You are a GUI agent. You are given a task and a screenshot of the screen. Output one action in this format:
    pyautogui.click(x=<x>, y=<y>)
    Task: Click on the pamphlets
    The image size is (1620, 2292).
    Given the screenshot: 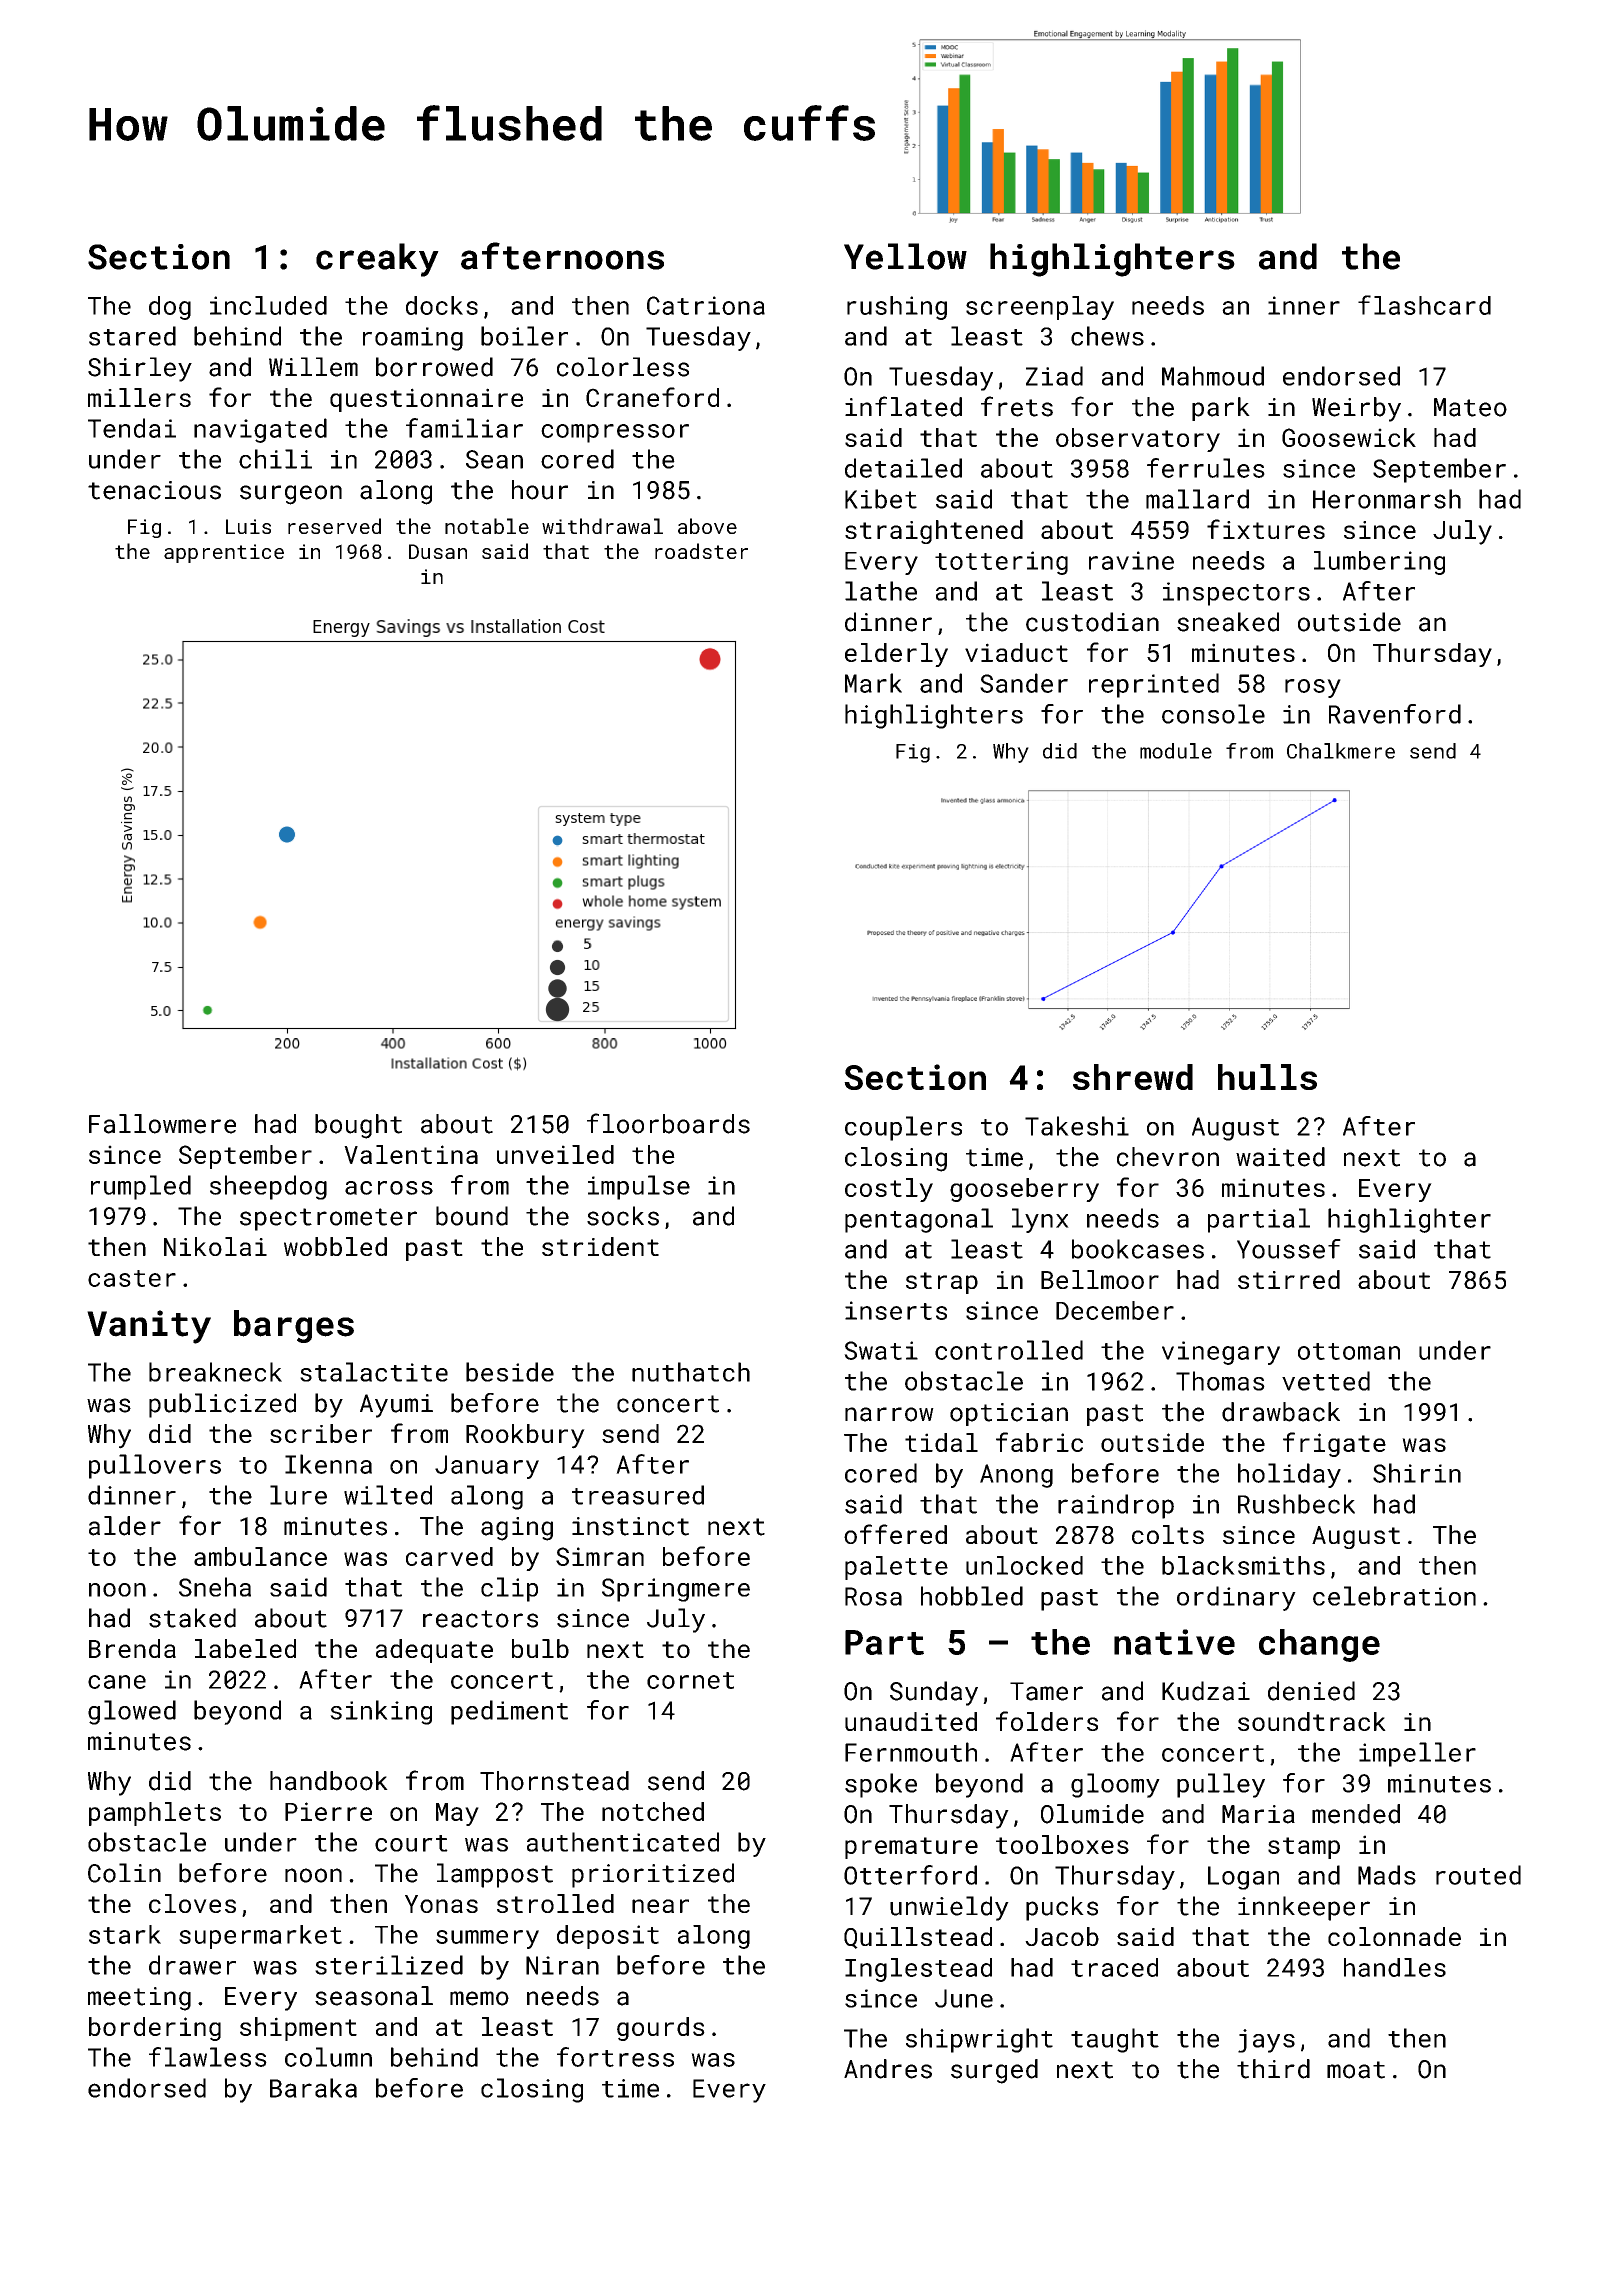 What is the action you would take?
    pyautogui.click(x=155, y=1814)
